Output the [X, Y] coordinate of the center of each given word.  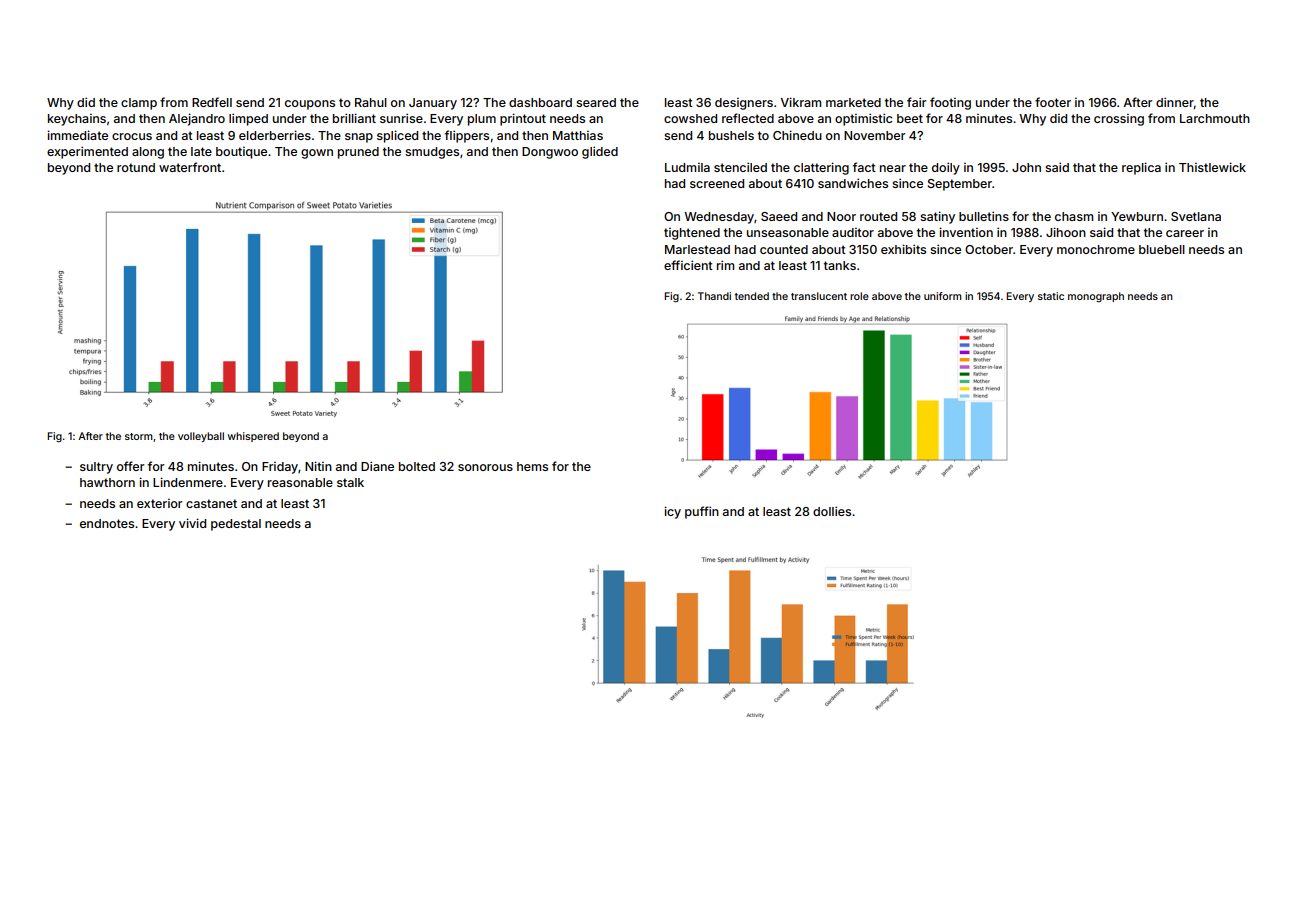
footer [1053, 102]
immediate [77, 135]
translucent [819, 296]
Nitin [318, 466]
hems [532, 466]
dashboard [540, 102]
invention [966, 232]
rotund [136, 167]
